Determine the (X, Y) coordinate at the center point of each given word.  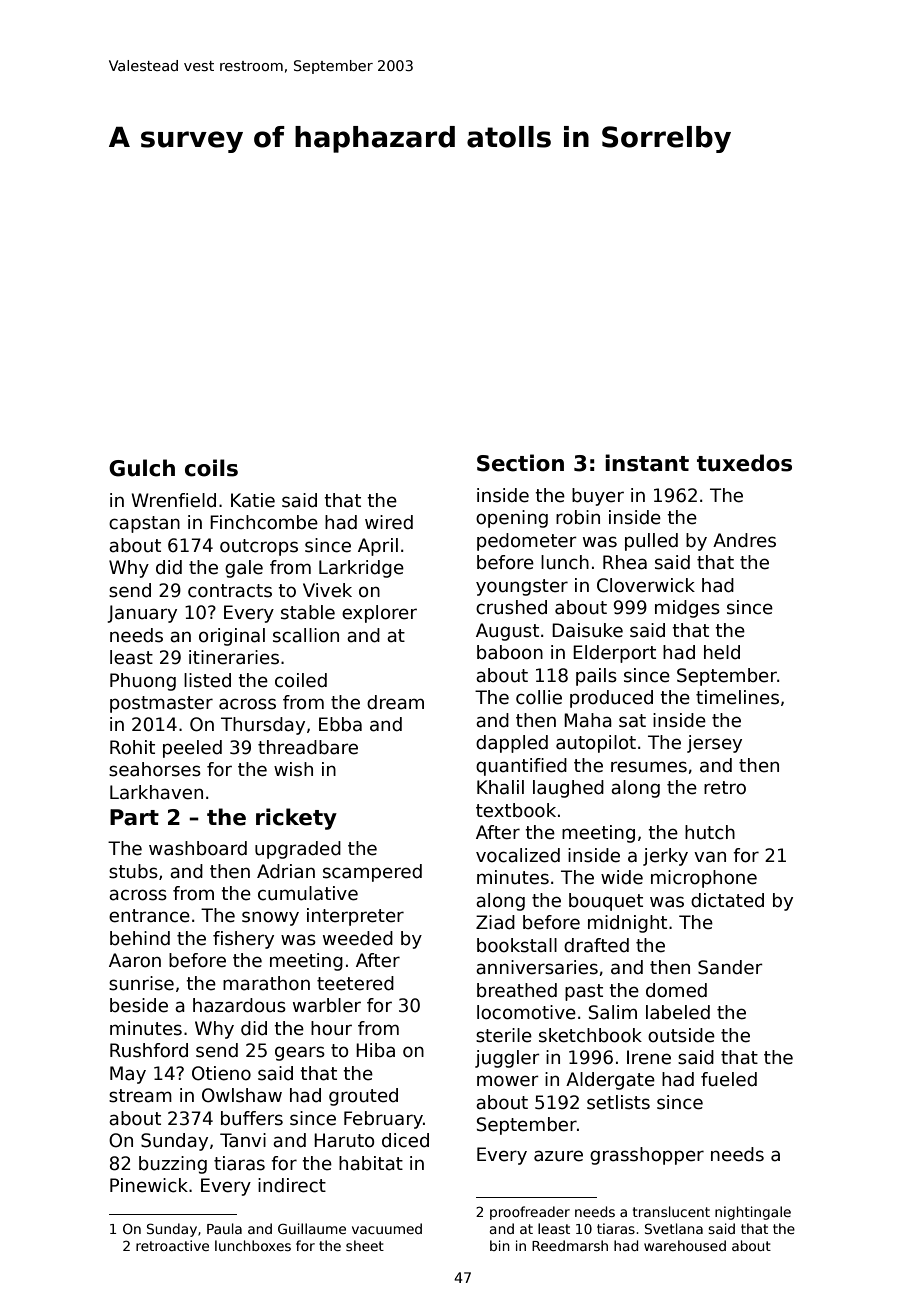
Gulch (142, 468)
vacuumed (387, 1228)
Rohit (132, 747)
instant (647, 463)
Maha (588, 720)
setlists (618, 1102)
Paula (224, 1228)
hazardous (239, 1005)
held (722, 652)
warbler (327, 1005)
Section (520, 463)
